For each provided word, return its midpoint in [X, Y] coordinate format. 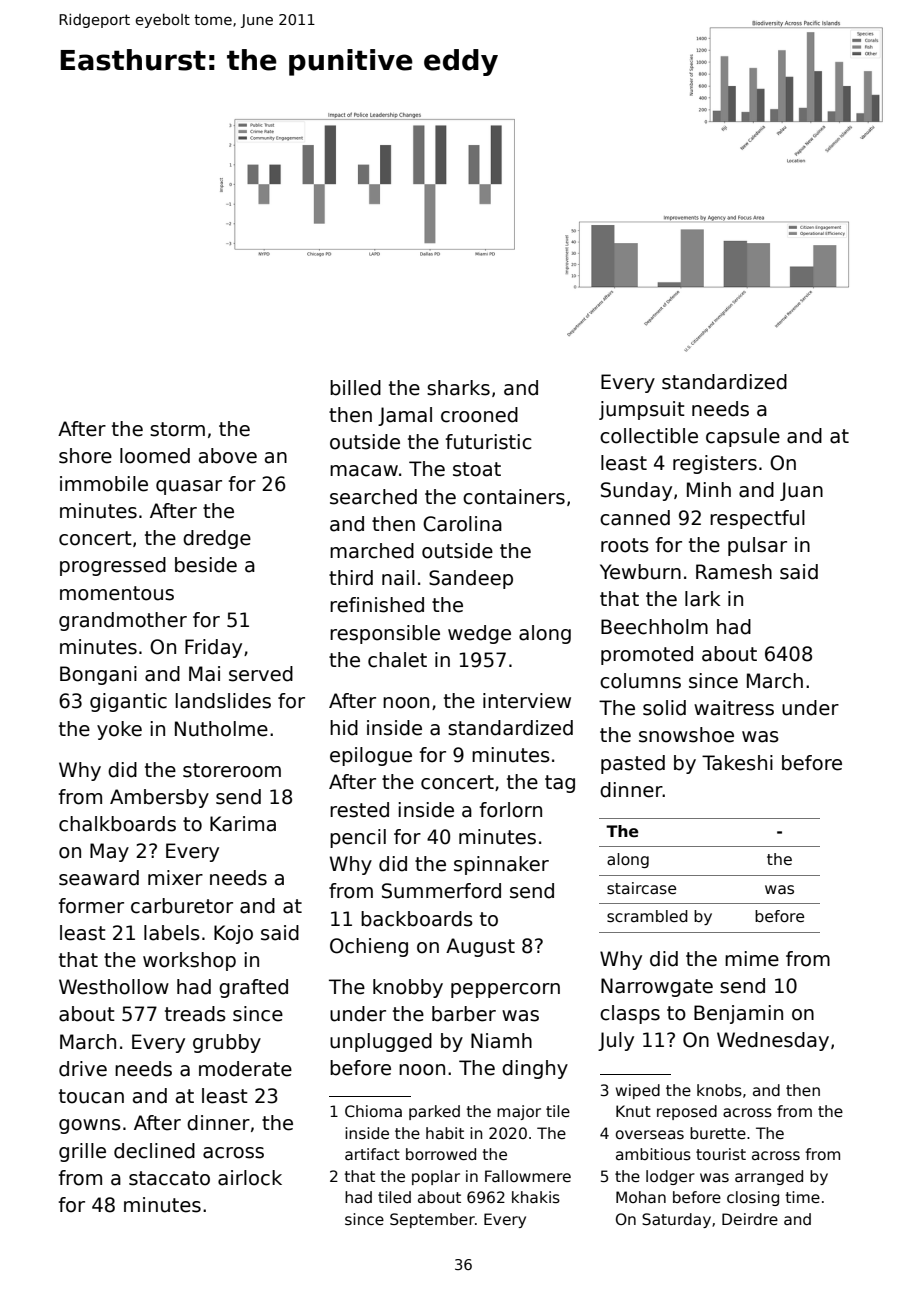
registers [715, 464]
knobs [719, 1090]
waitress [734, 708]
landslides [223, 701]
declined [154, 1151]
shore [85, 456]
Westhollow [114, 987]
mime [752, 959]
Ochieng [369, 947]
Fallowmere [528, 1176]
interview [527, 701]
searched [373, 497]
